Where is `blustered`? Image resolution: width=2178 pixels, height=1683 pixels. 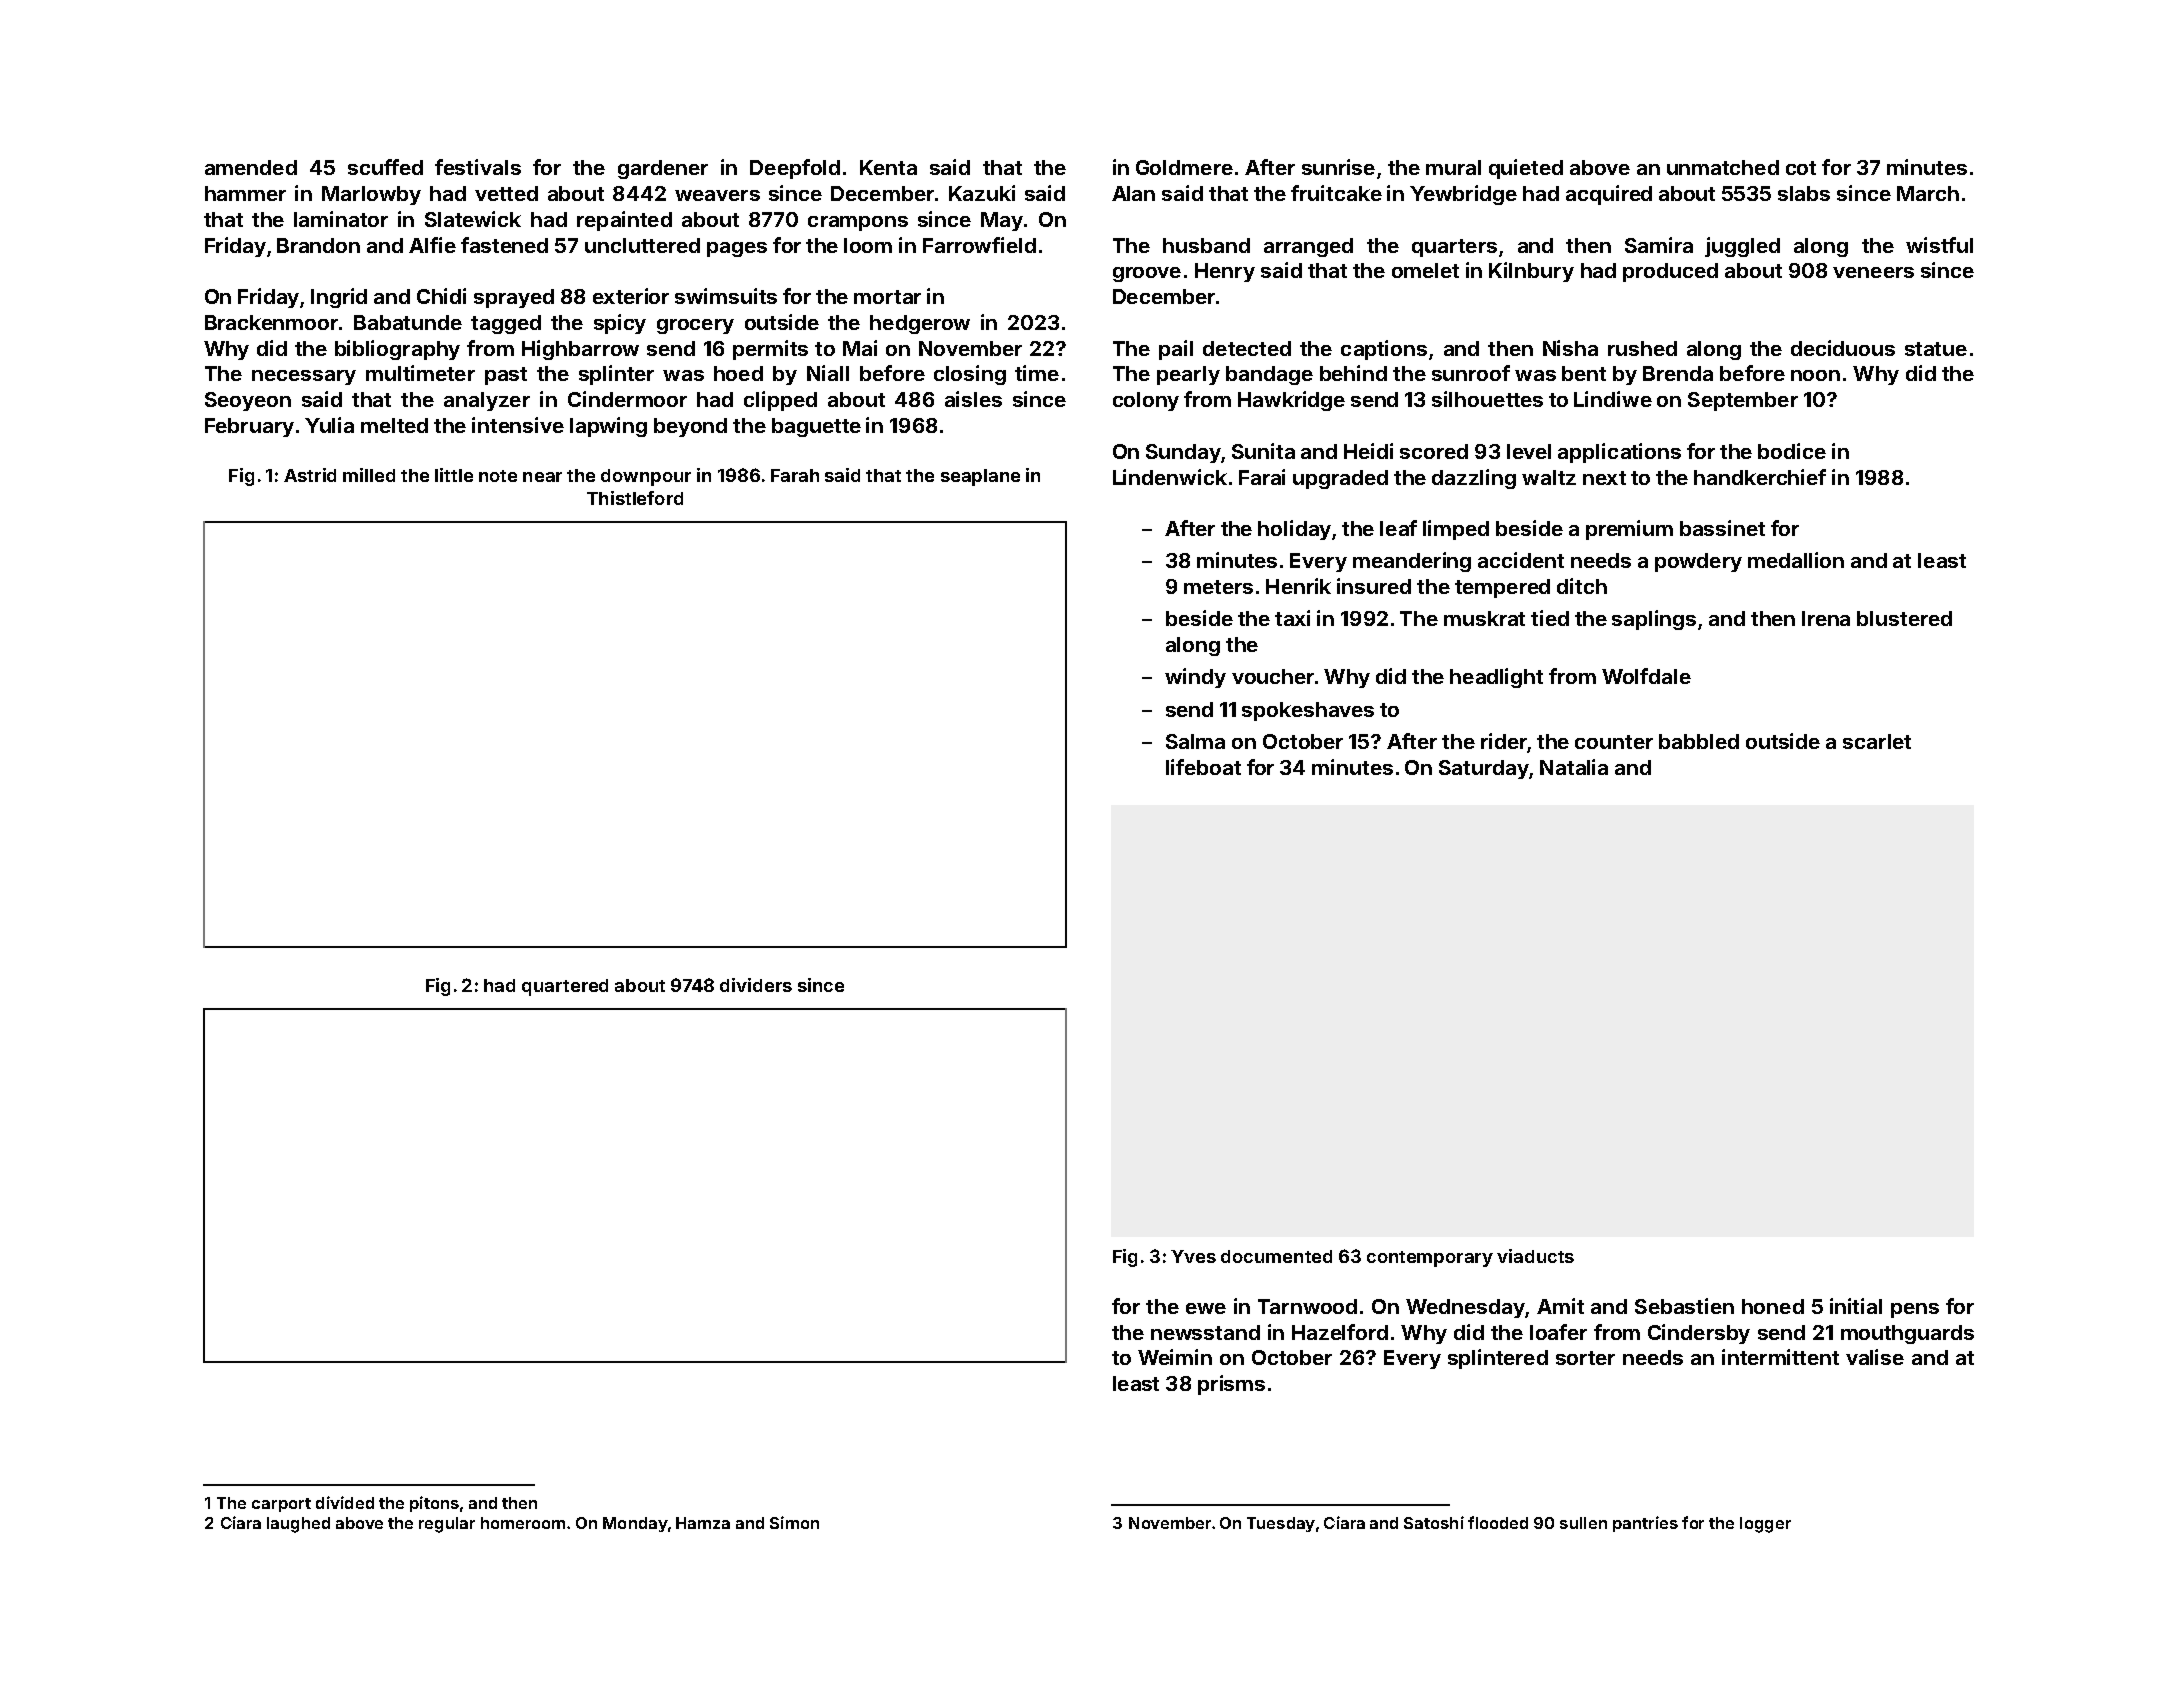
blustered is located at coordinates (1904, 618).
